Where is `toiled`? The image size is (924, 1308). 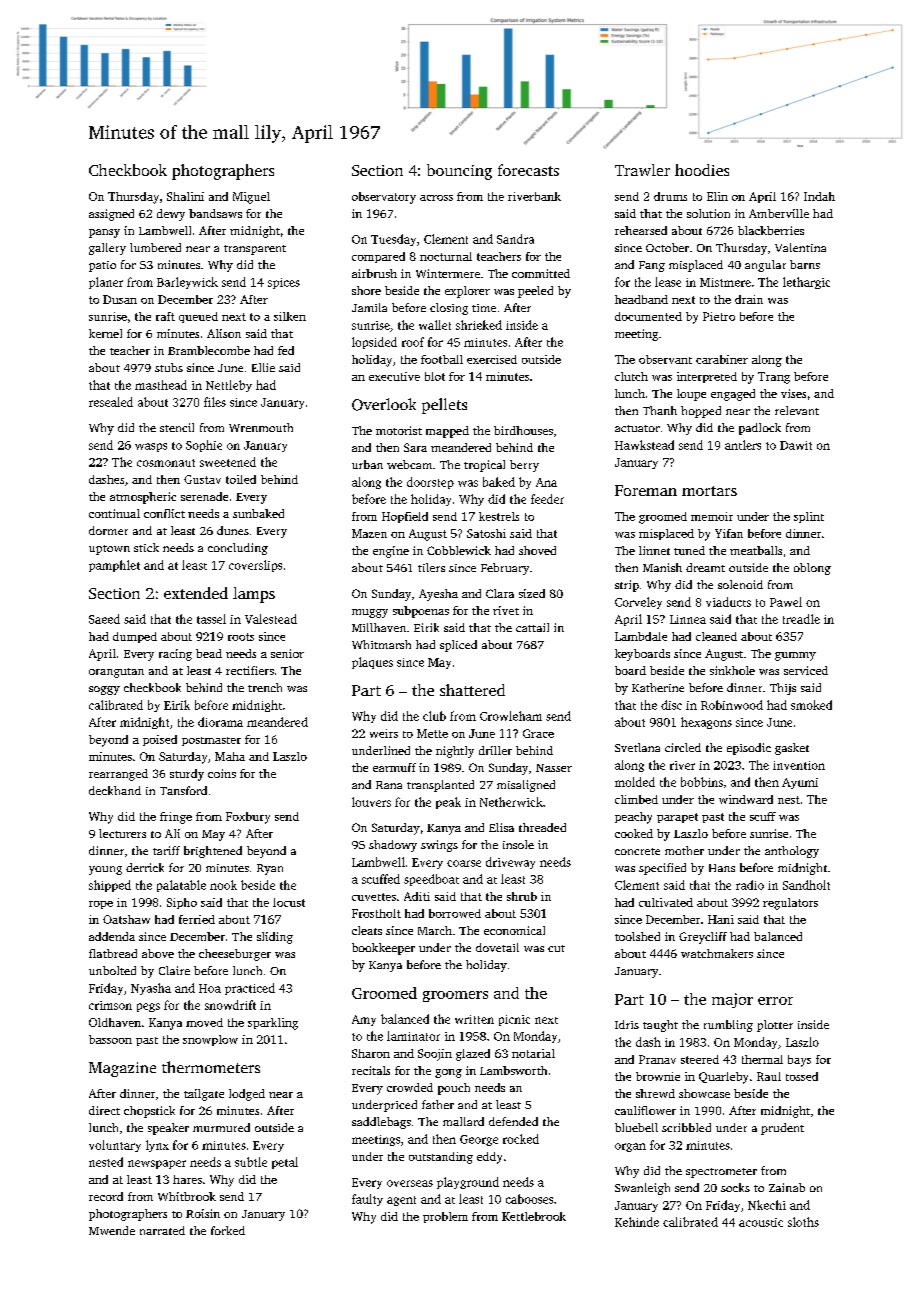
toiled is located at coordinates (241, 479).
